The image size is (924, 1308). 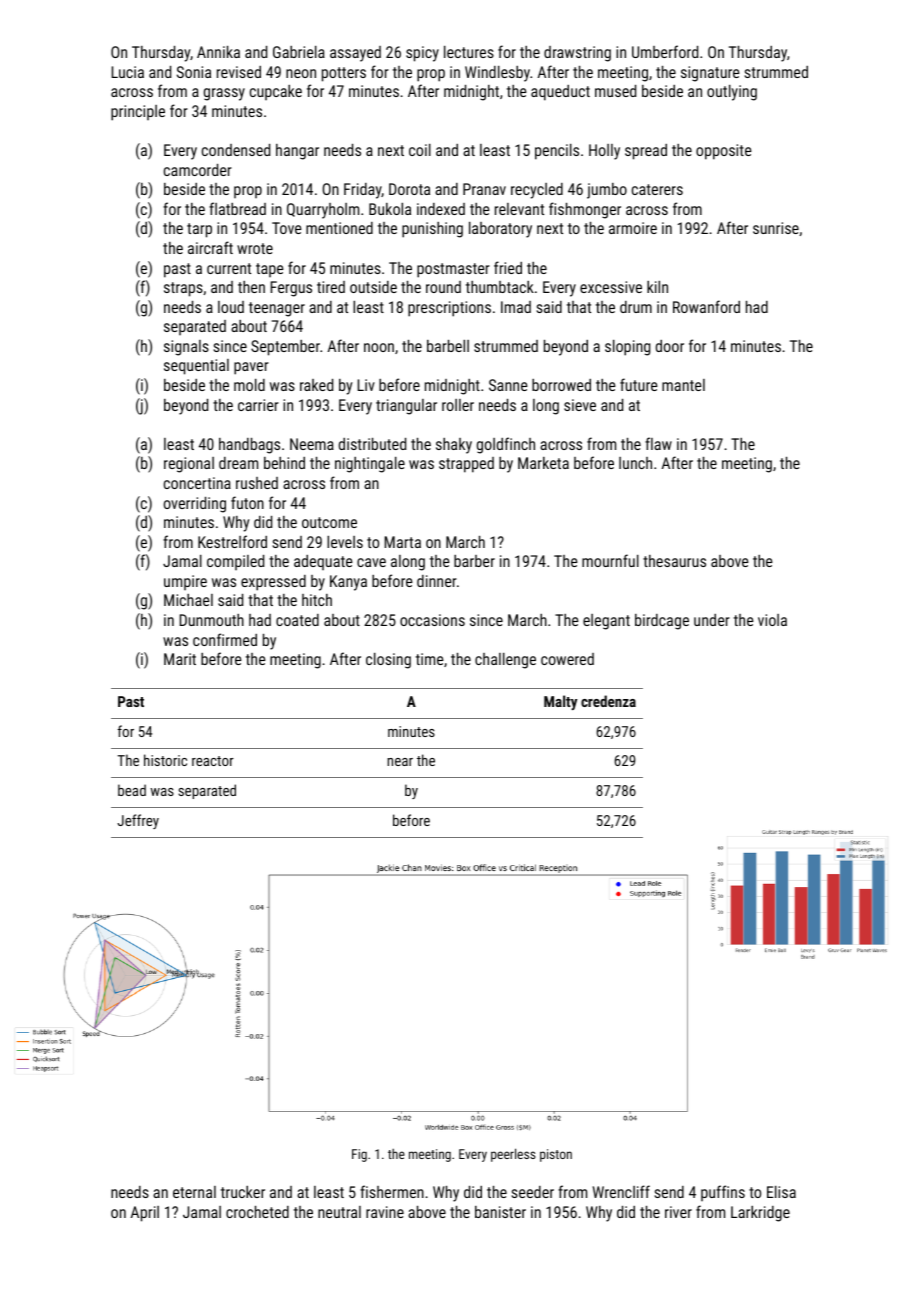 I want to click on puffins, so click(x=723, y=1193).
